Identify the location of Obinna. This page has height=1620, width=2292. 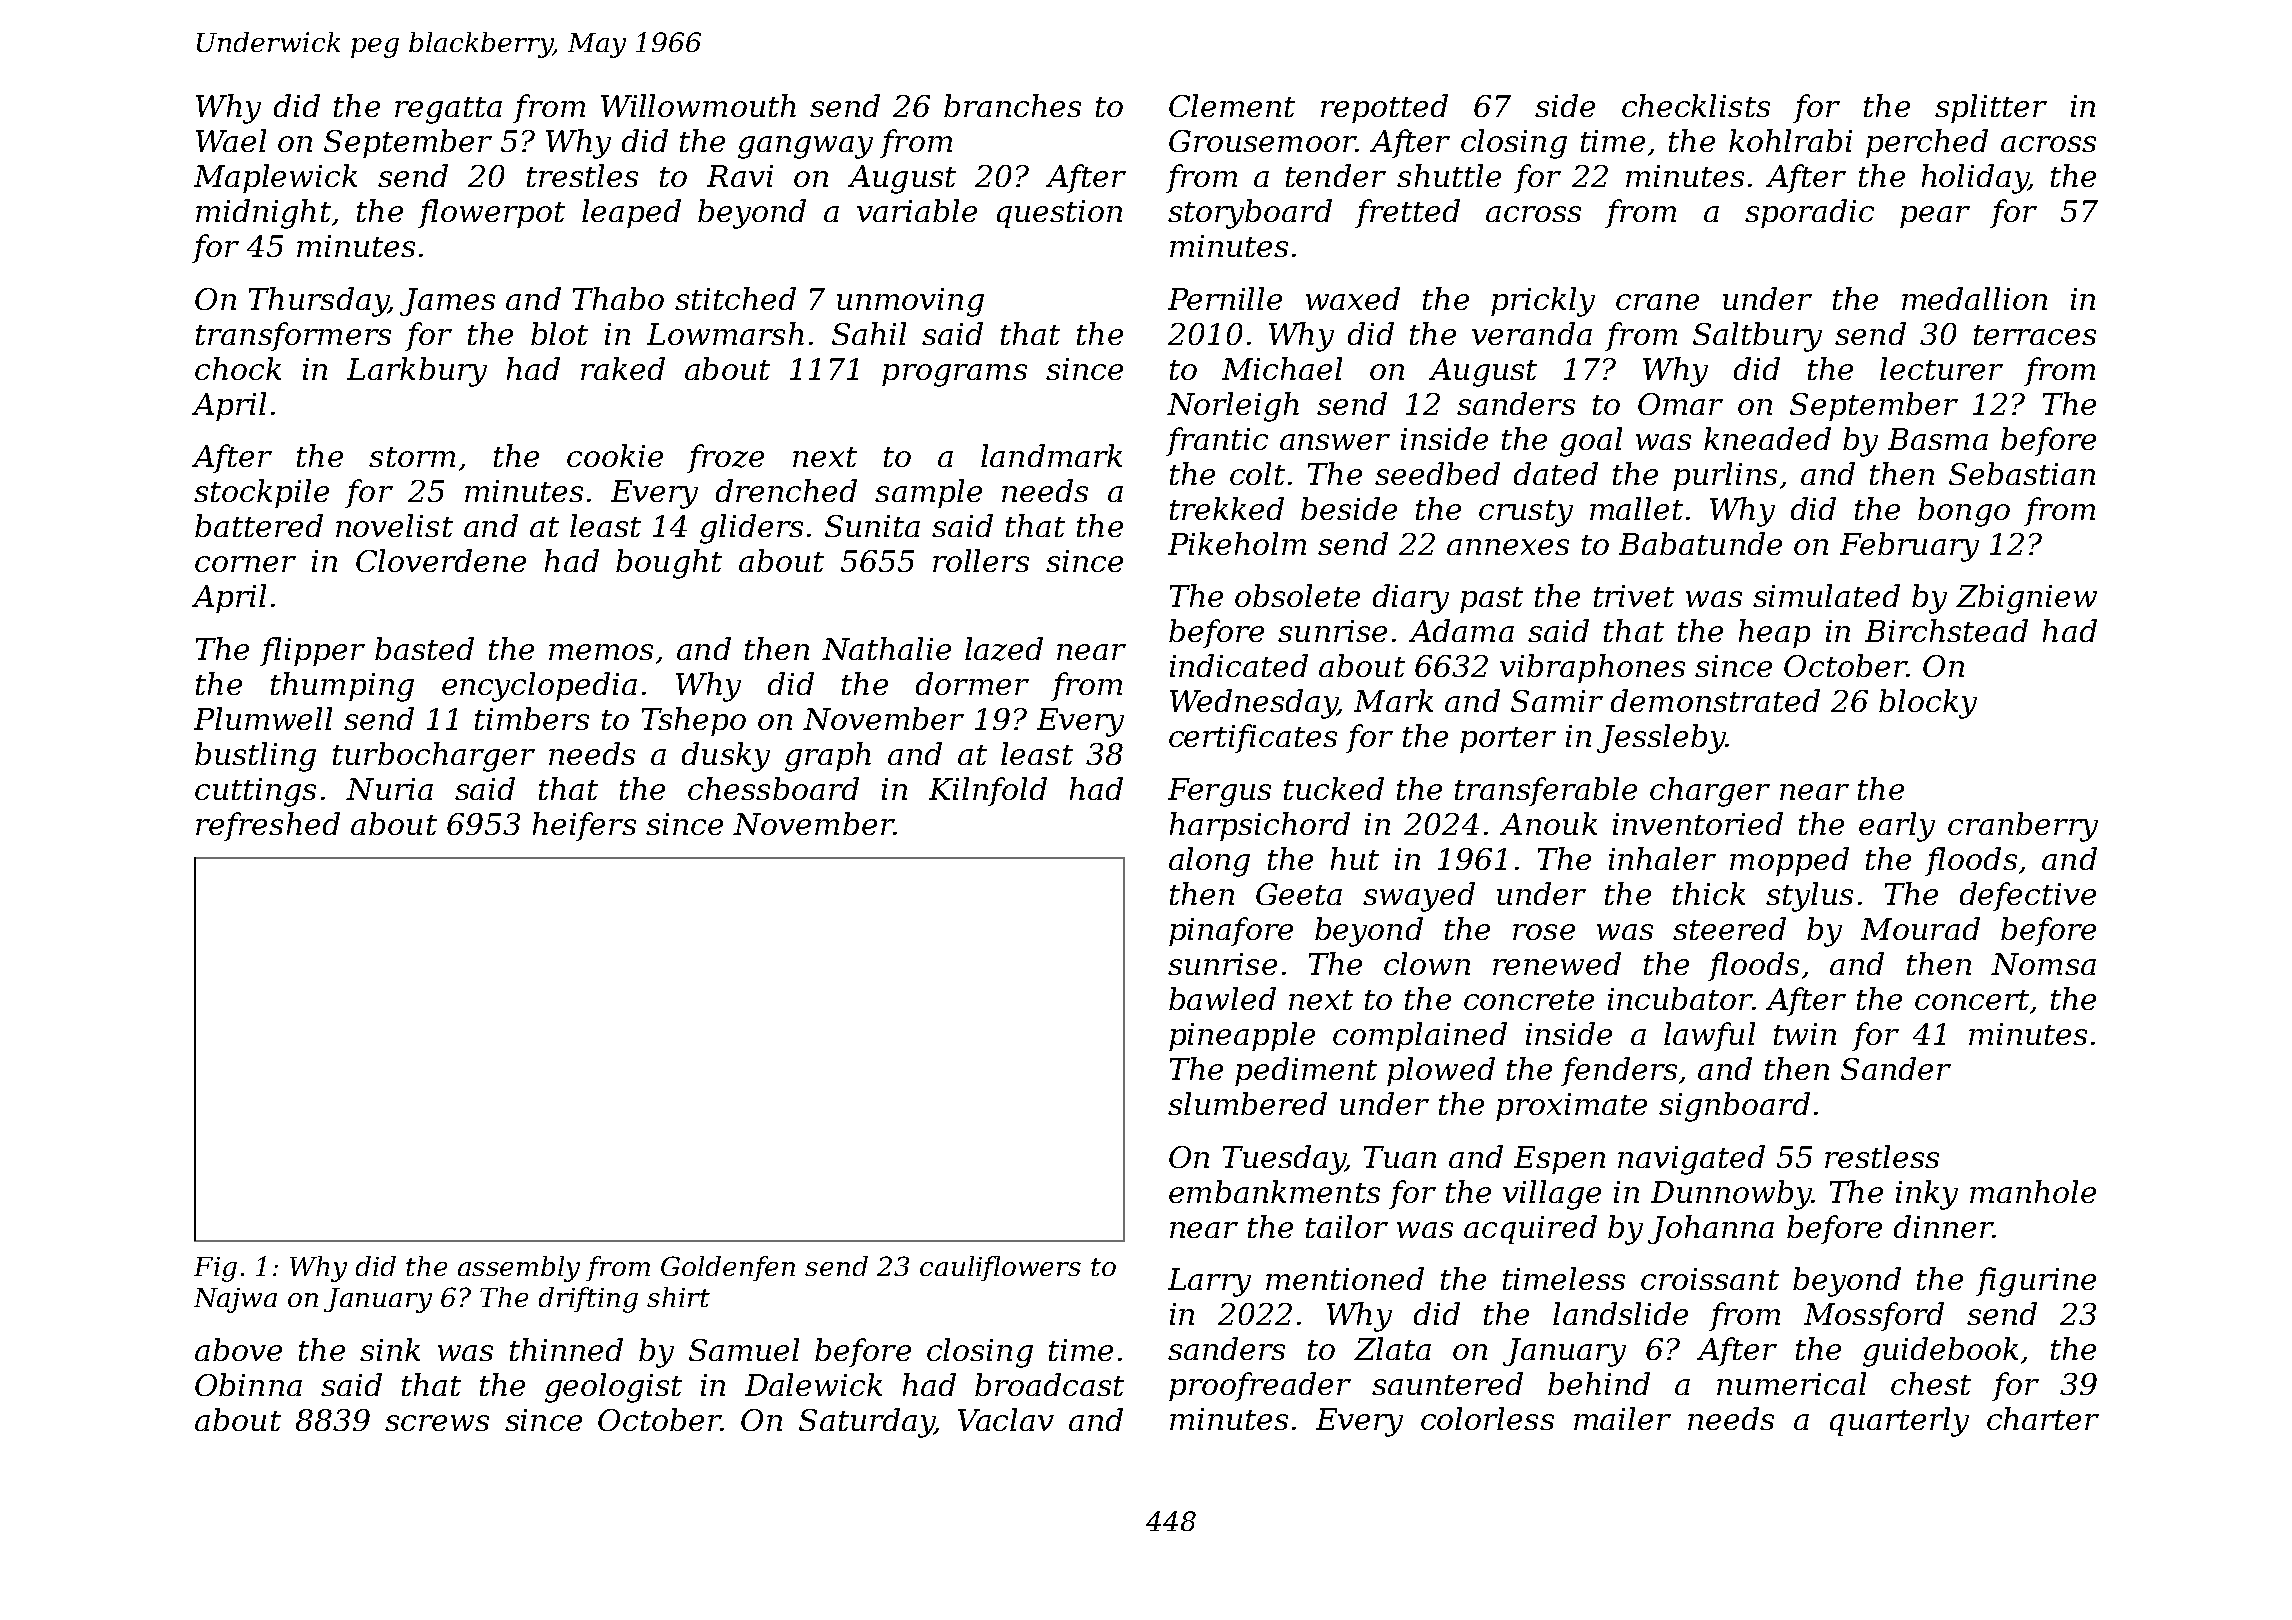
(248, 1384).
